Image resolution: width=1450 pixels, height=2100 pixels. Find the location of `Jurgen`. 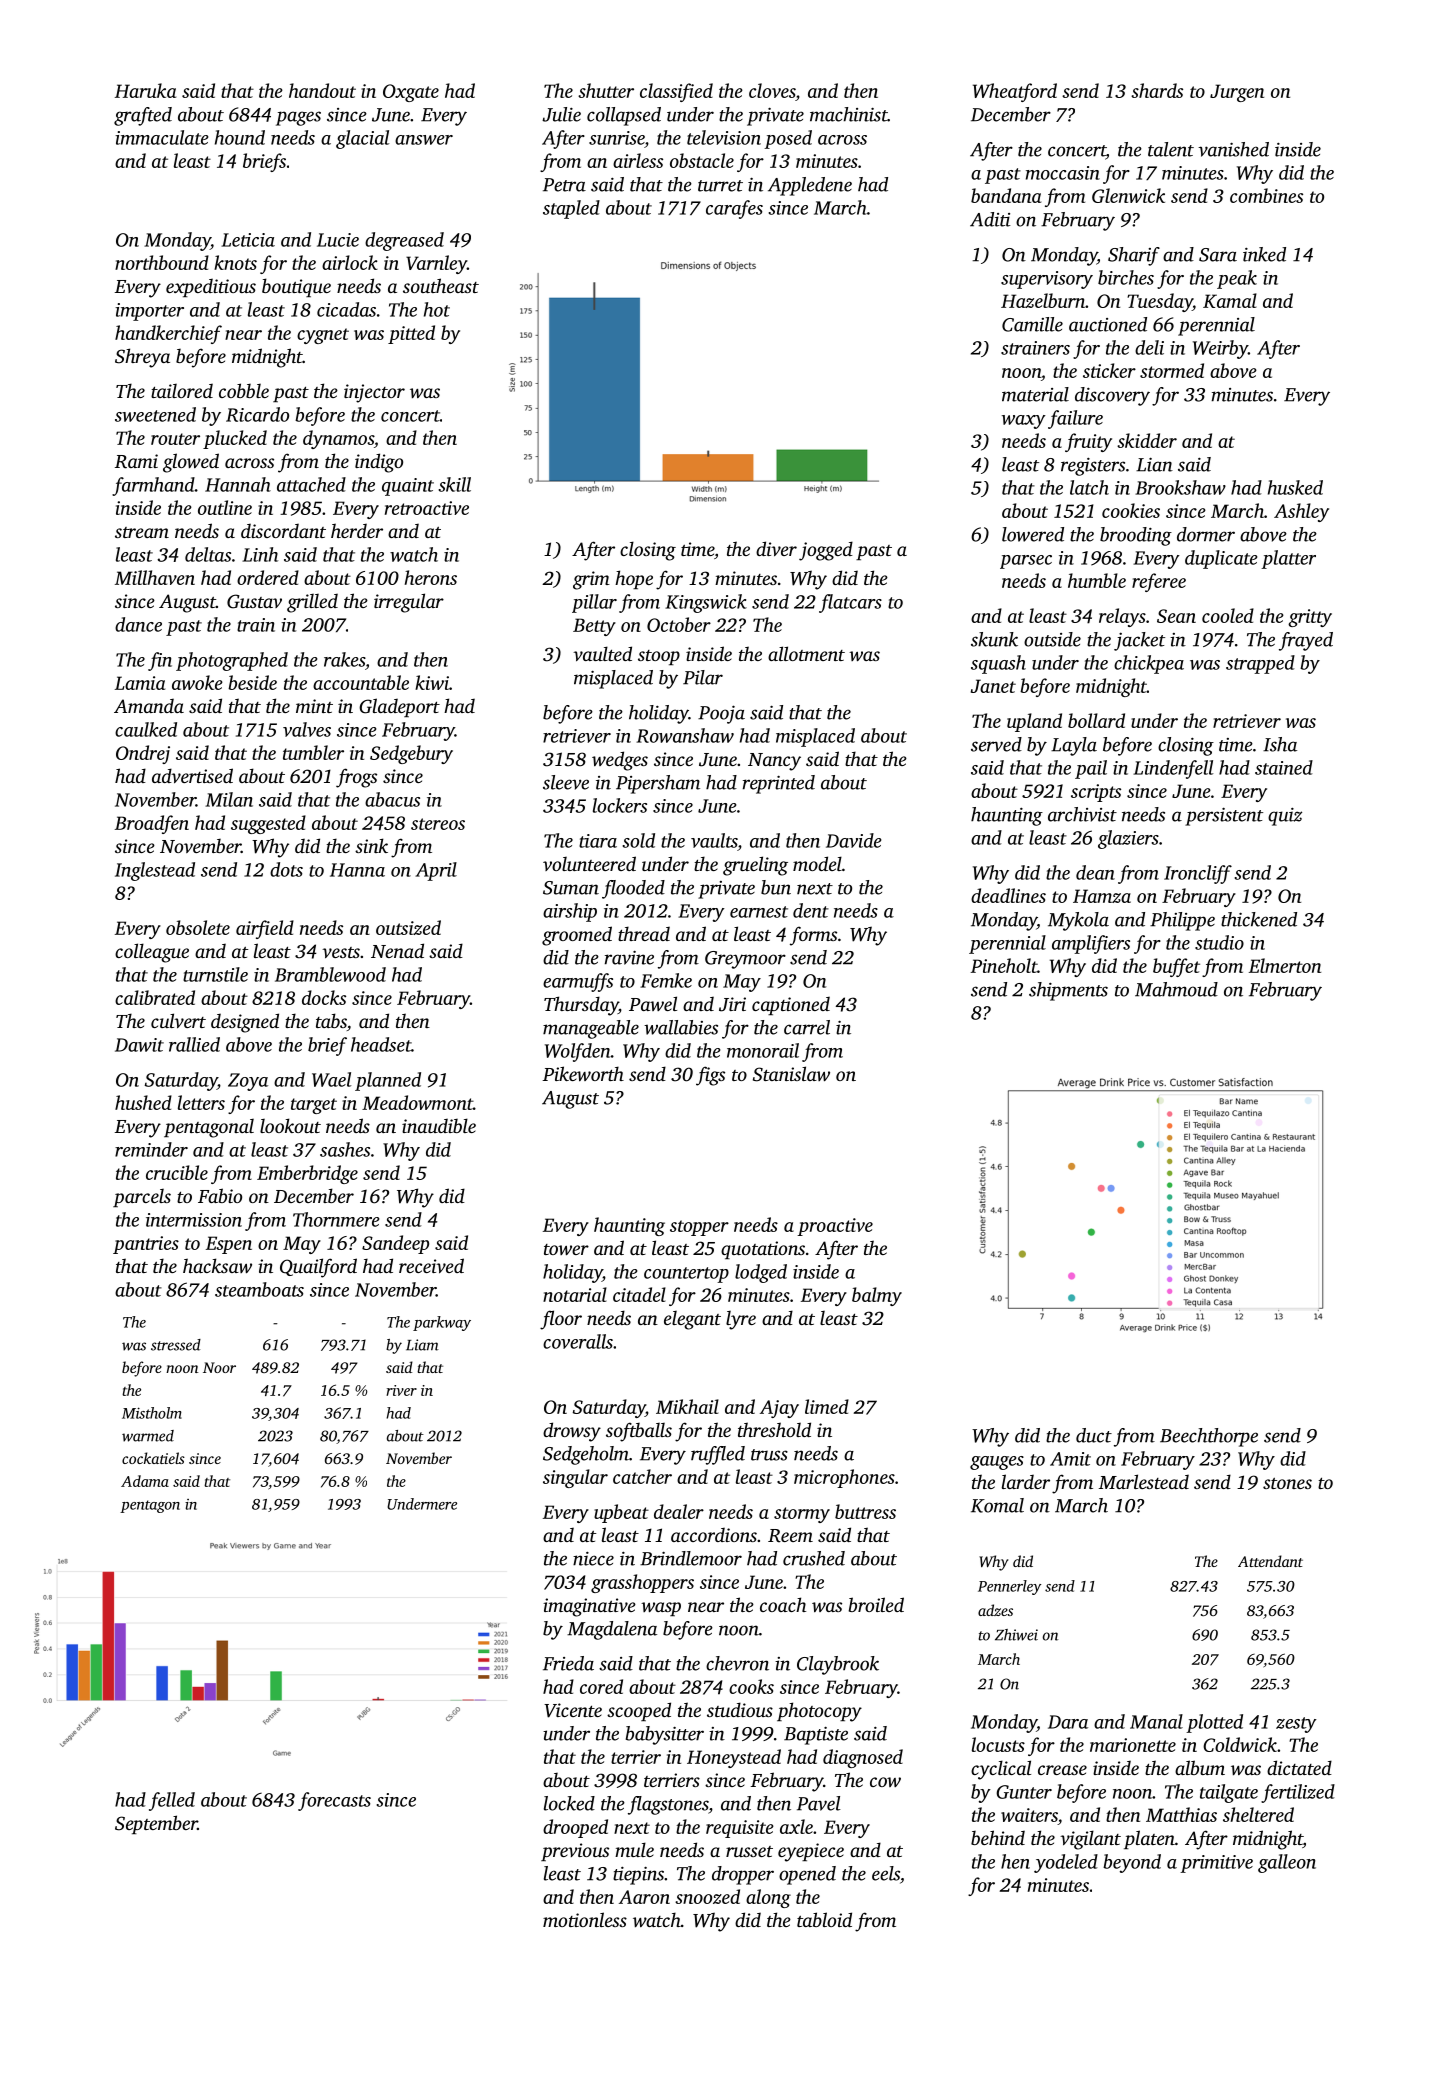

Jurgen is located at coordinates (1237, 93).
